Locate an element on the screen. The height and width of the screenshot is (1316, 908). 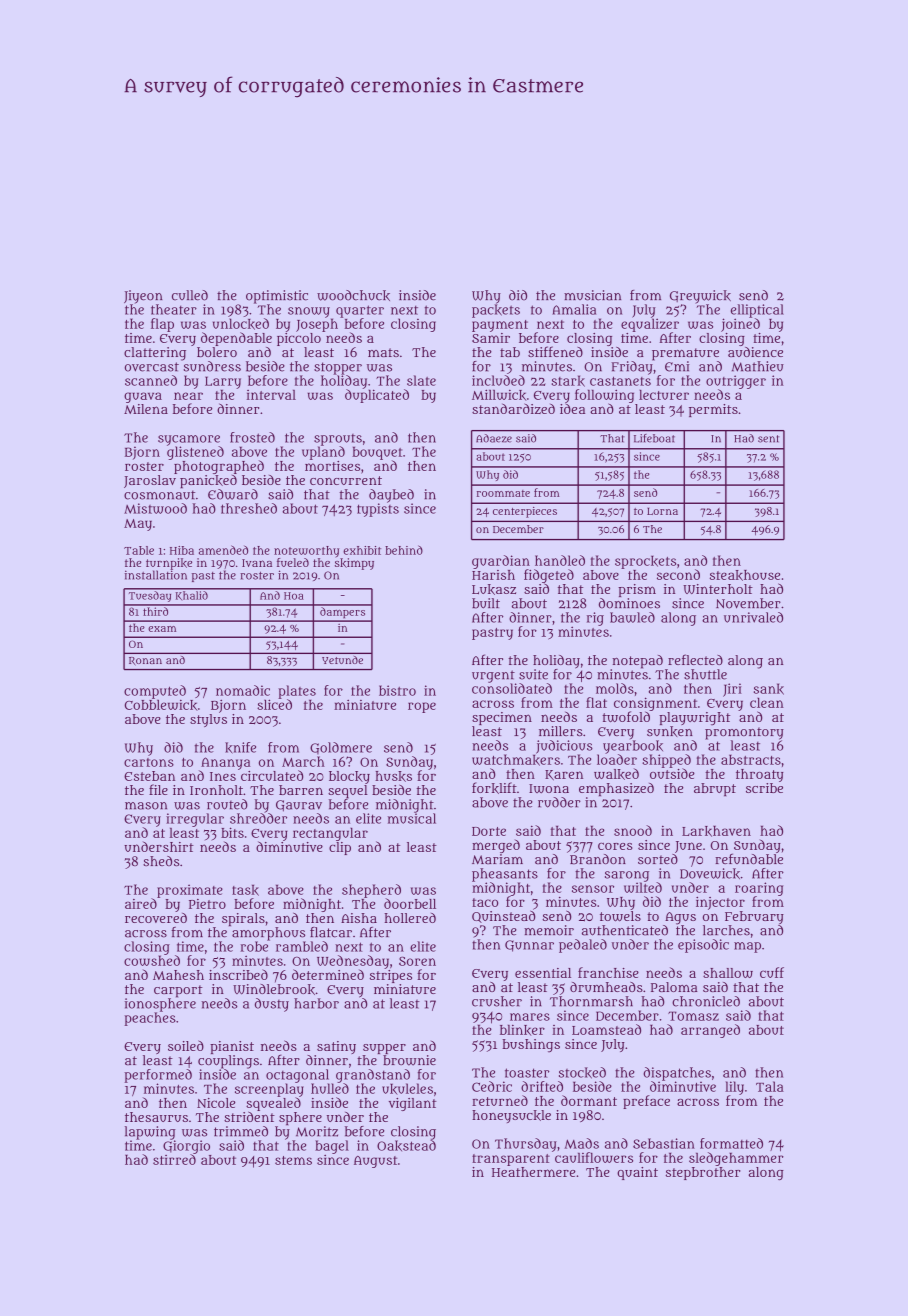
skimpy is located at coordinates (354, 564).
